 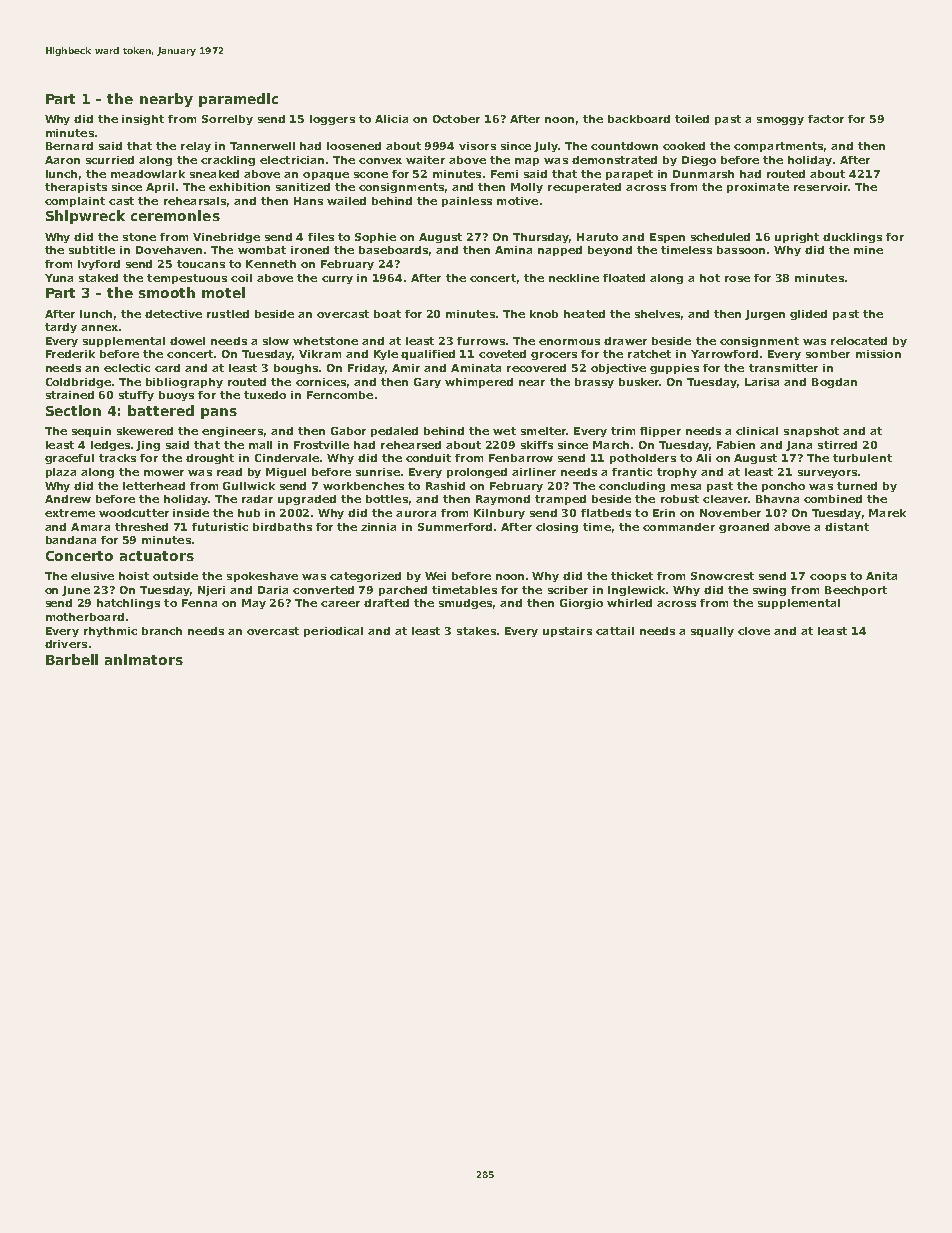 What do you see at coordinates (435, 576) in the screenshot?
I see `Wei` at bounding box center [435, 576].
